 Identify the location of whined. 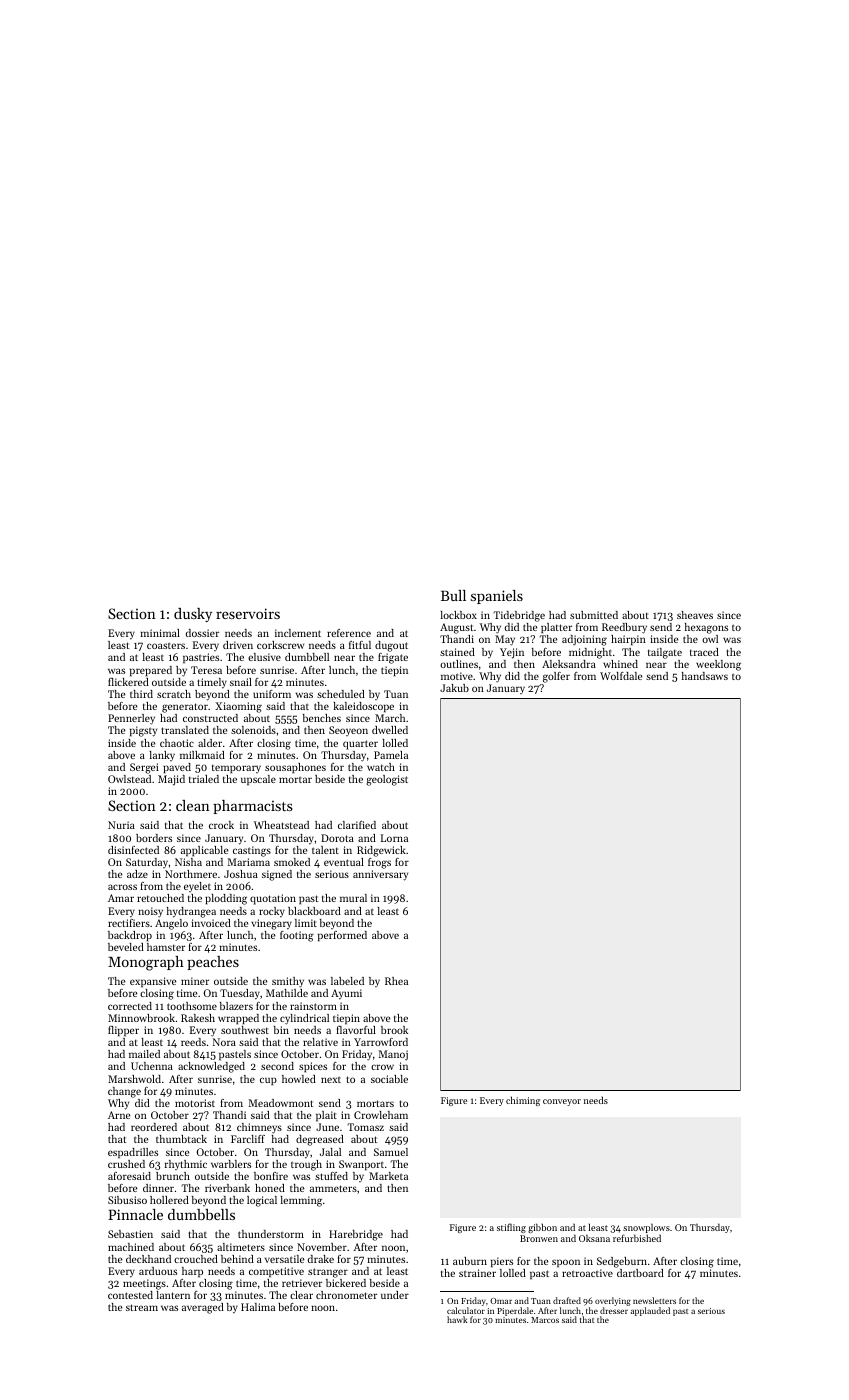
(620, 664).
